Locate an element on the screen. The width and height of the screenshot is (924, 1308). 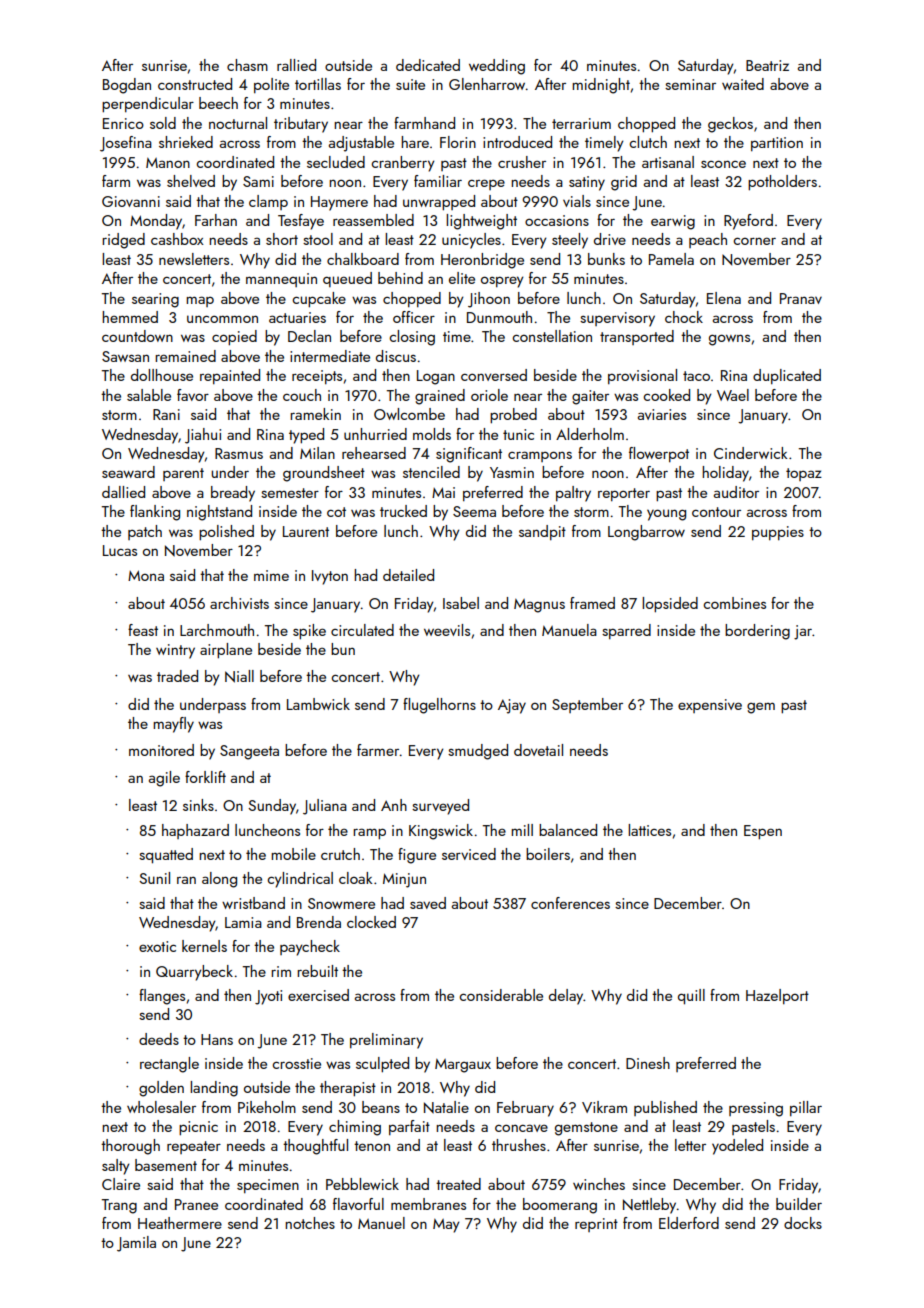
geckos is located at coordinates (730, 125).
